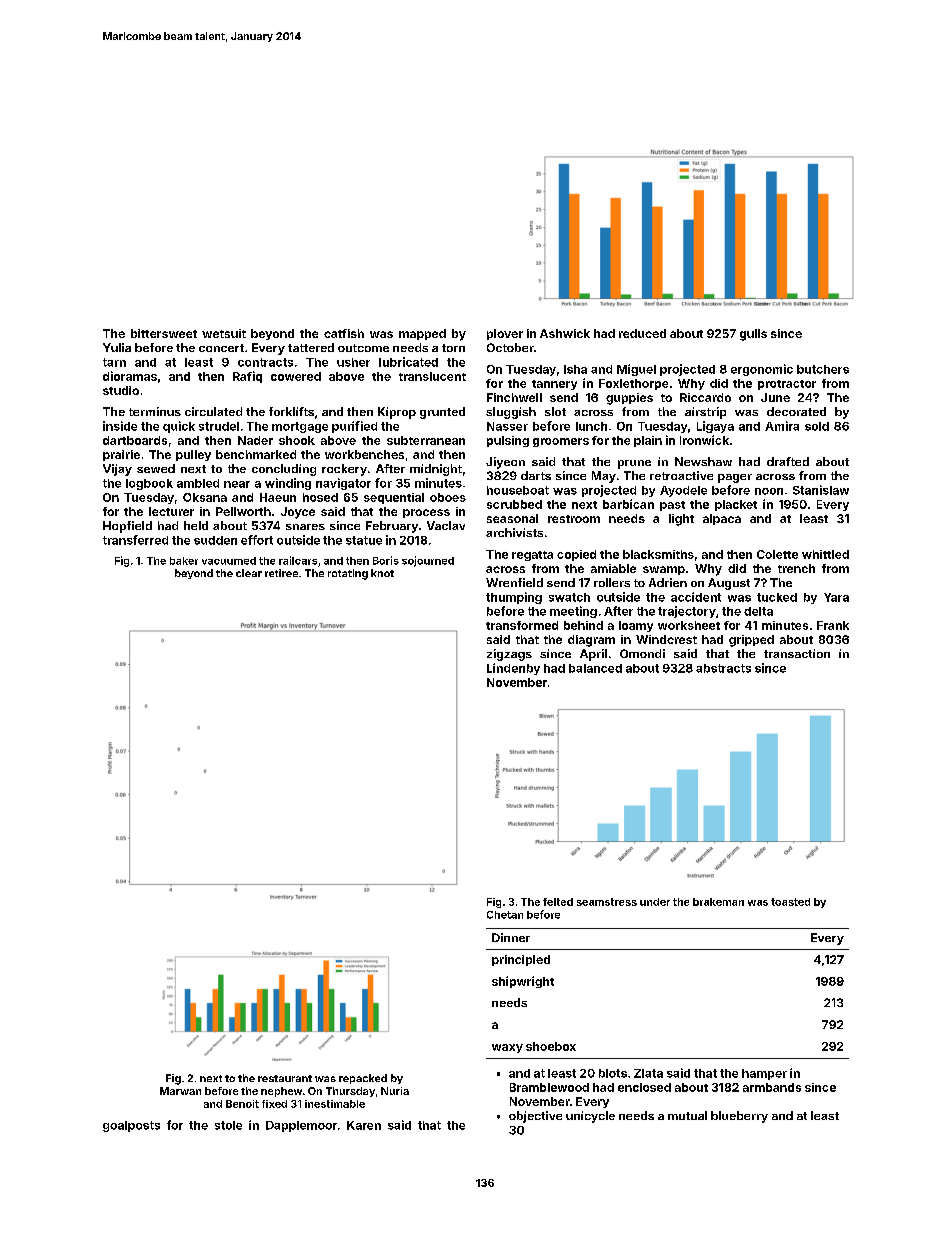  Describe the element at coordinates (249, 573) in the image. I see `clear` at that location.
